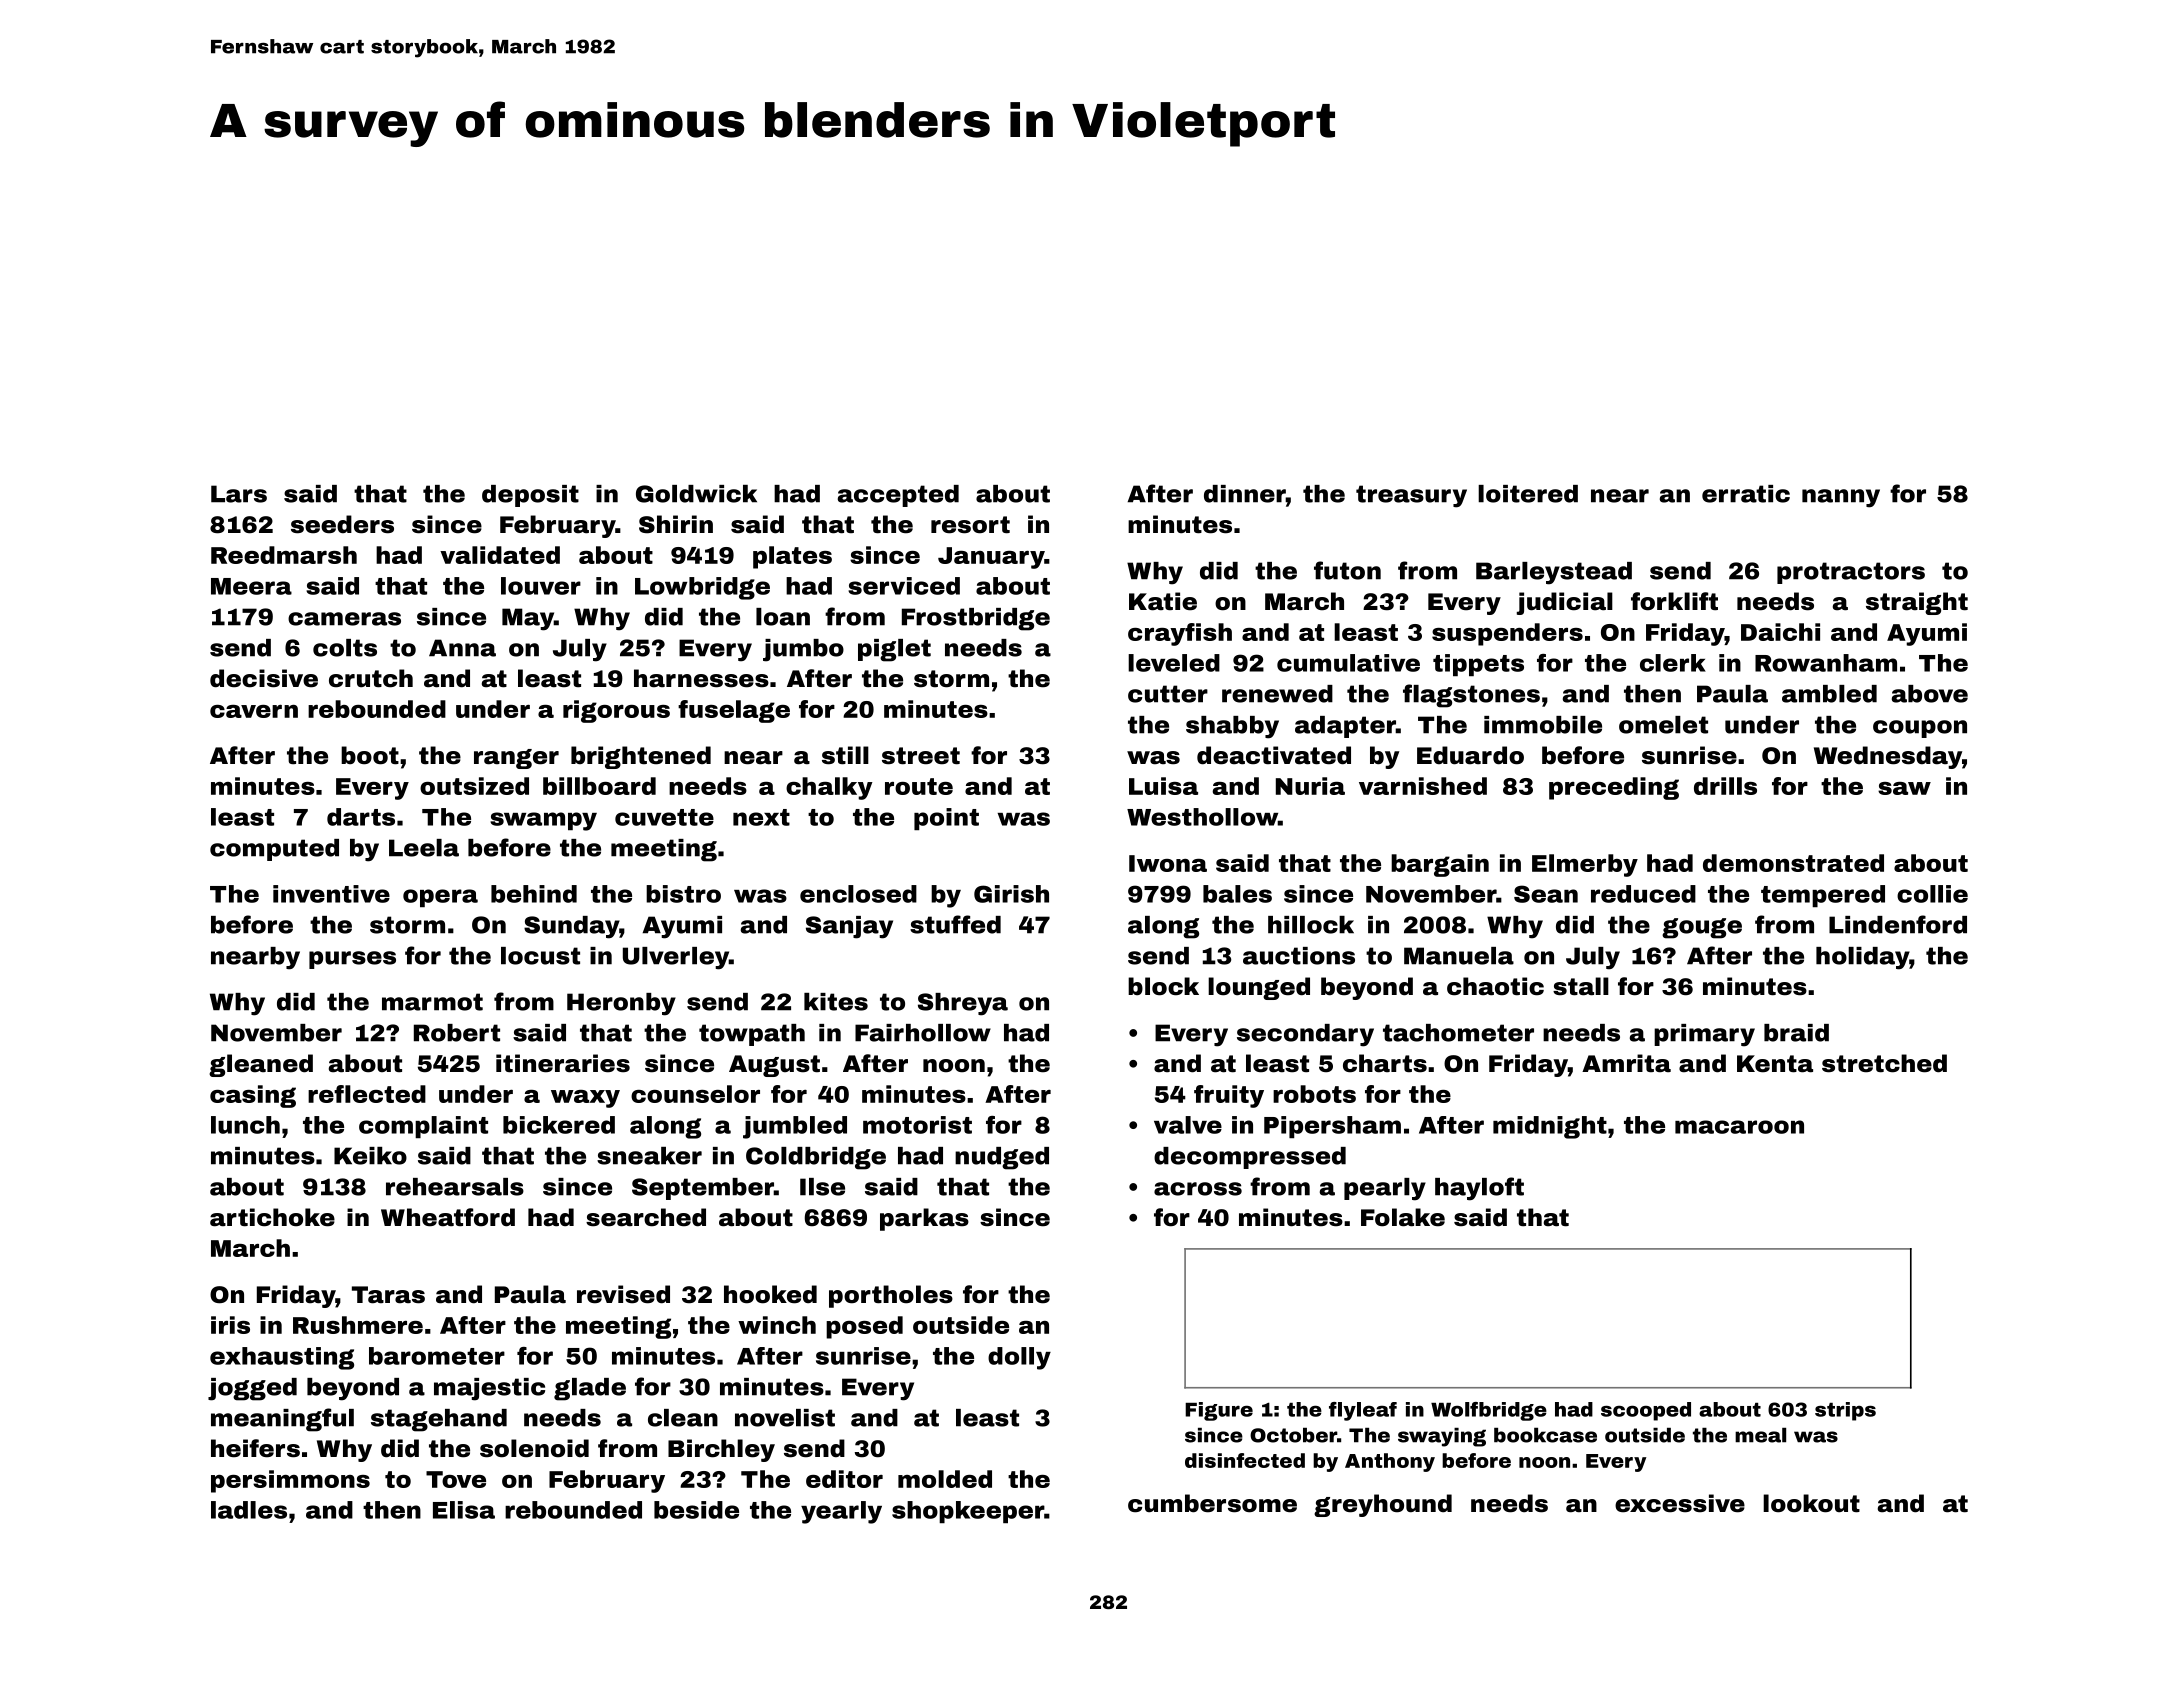 Image resolution: width=2178 pixels, height=1683 pixels. What do you see at coordinates (1274, 755) in the document?
I see `deactivated` at bounding box center [1274, 755].
